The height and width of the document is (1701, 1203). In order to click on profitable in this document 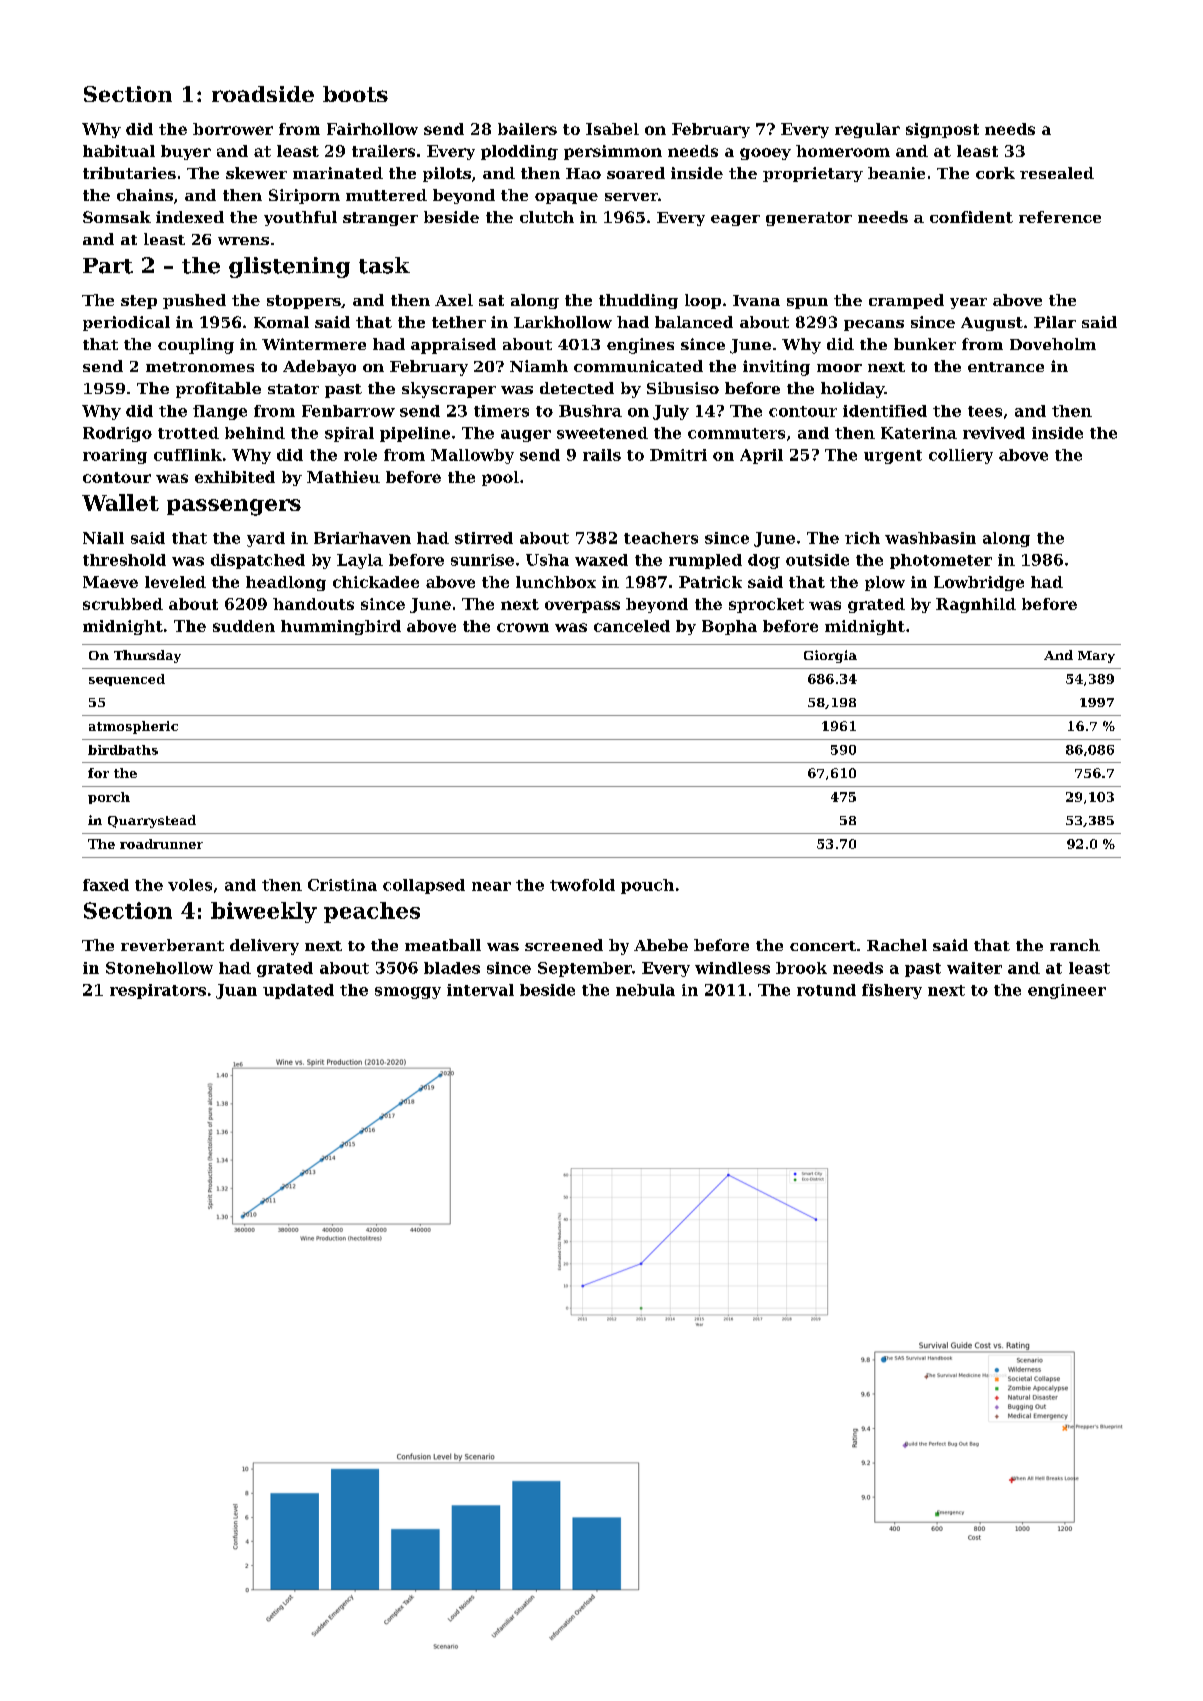, I will do `click(218, 390)`.
